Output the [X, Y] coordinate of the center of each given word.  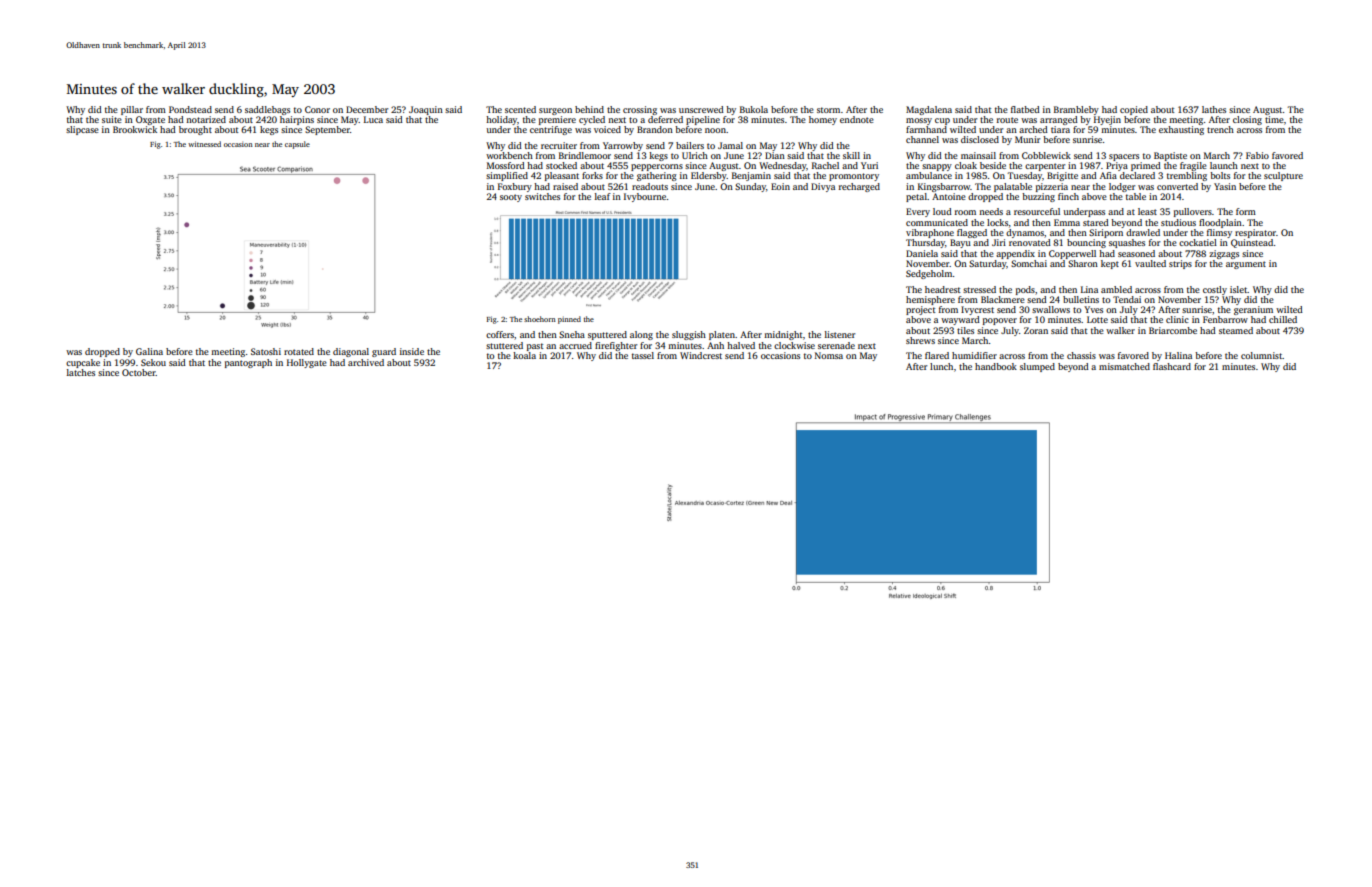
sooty [511, 198]
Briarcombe [1173, 330]
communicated [937, 222]
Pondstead [190, 109]
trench [1220, 129]
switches [542, 196]
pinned [569, 320]
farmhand [926, 129]
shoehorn [540, 319]
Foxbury [515, 187]
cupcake [83, 363]
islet [1239, 289]
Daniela [922, 253]
